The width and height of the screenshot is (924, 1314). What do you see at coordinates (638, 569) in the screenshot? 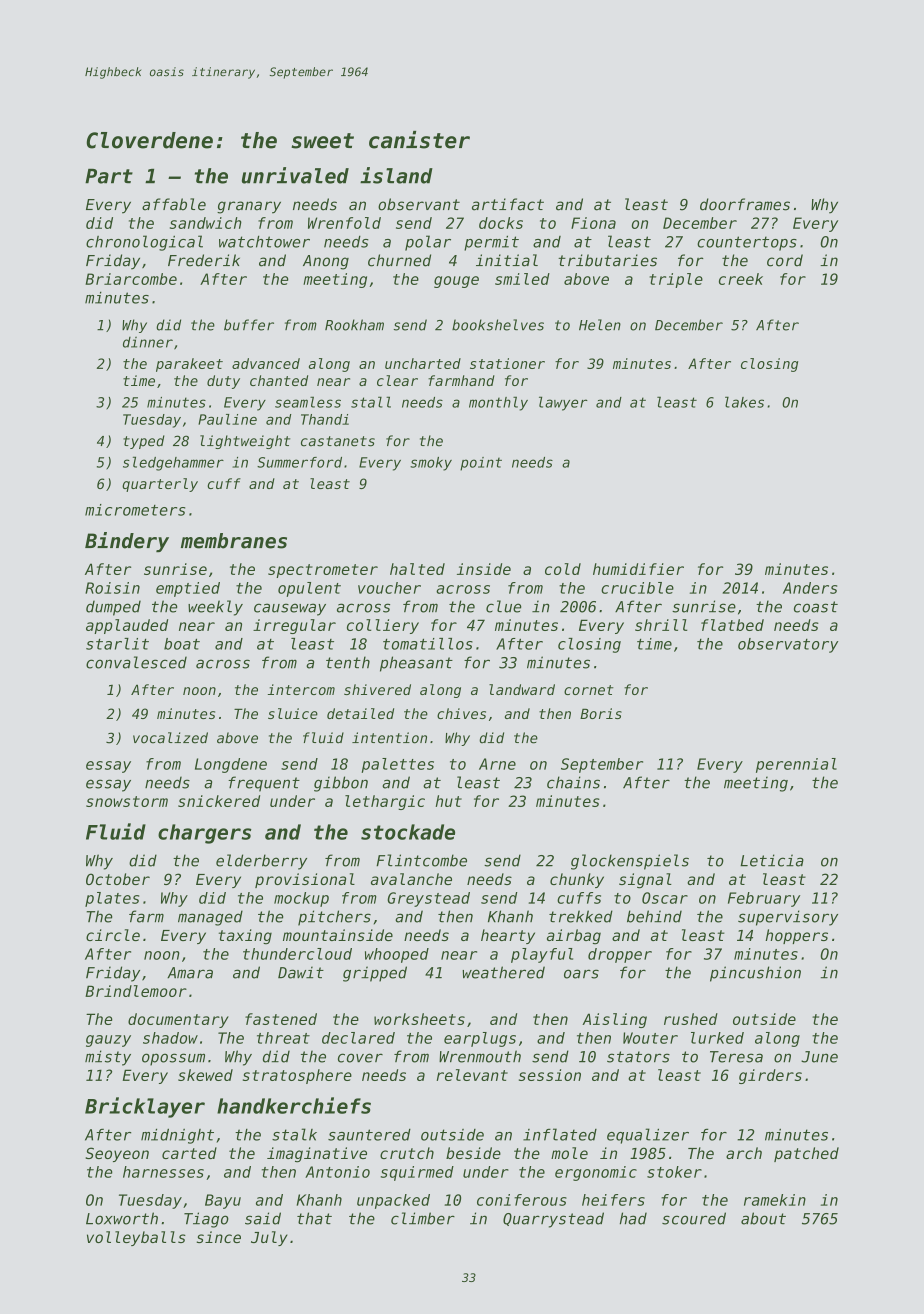
I see `humidifier` at bounding box center [638, 569].
